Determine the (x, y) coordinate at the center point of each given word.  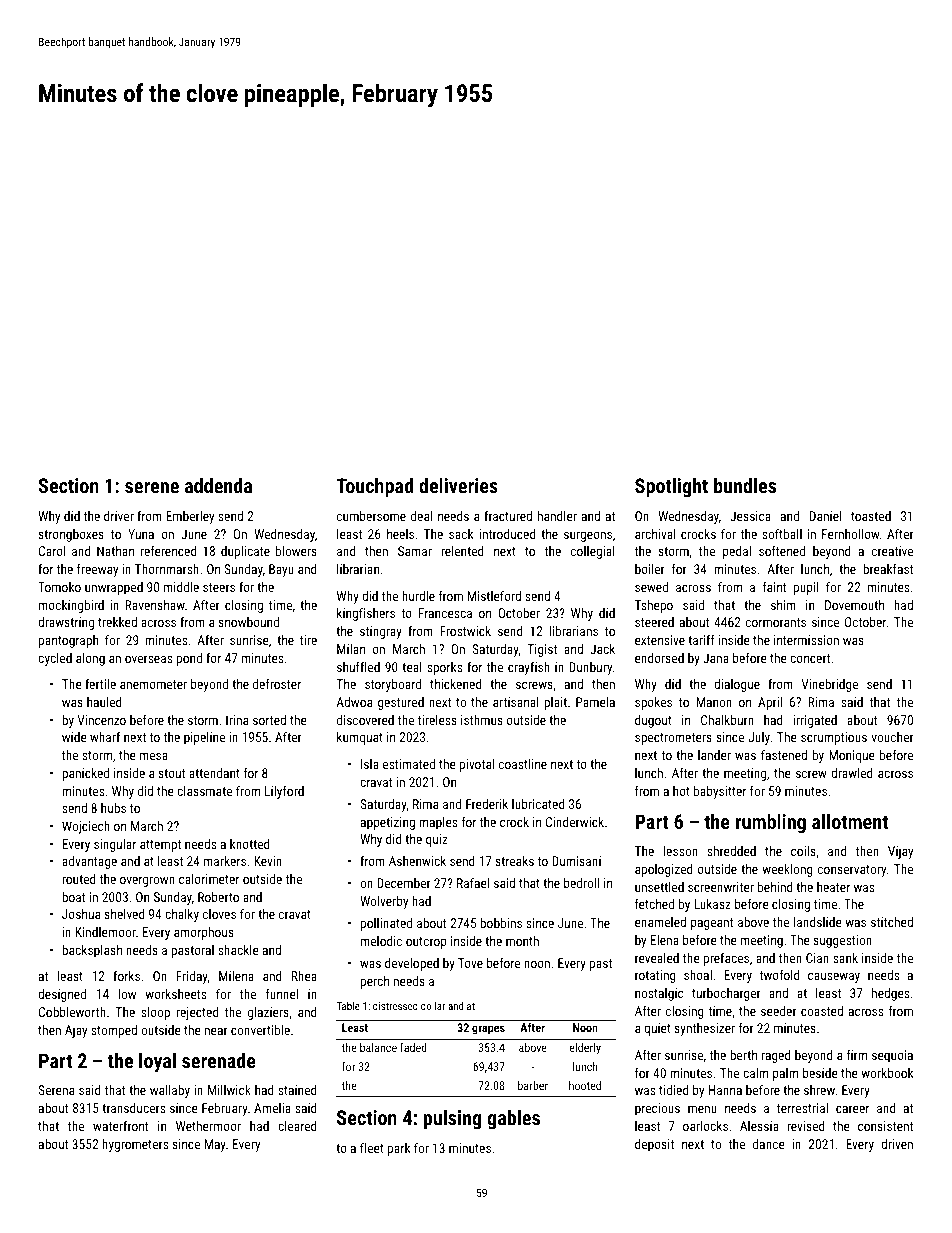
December (404, 883)
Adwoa (354, 702)
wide (74, 737)
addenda (218, 485)
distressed (395, 1006)
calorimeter (209, 879)
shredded (731, 851)
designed (62, 995)
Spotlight (671, 487)
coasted (822, 1011)
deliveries (458, 485)
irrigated (815, 721)
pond (189, 659)
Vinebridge (829, 685)
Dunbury (590, 668)
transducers (133, 1108)
